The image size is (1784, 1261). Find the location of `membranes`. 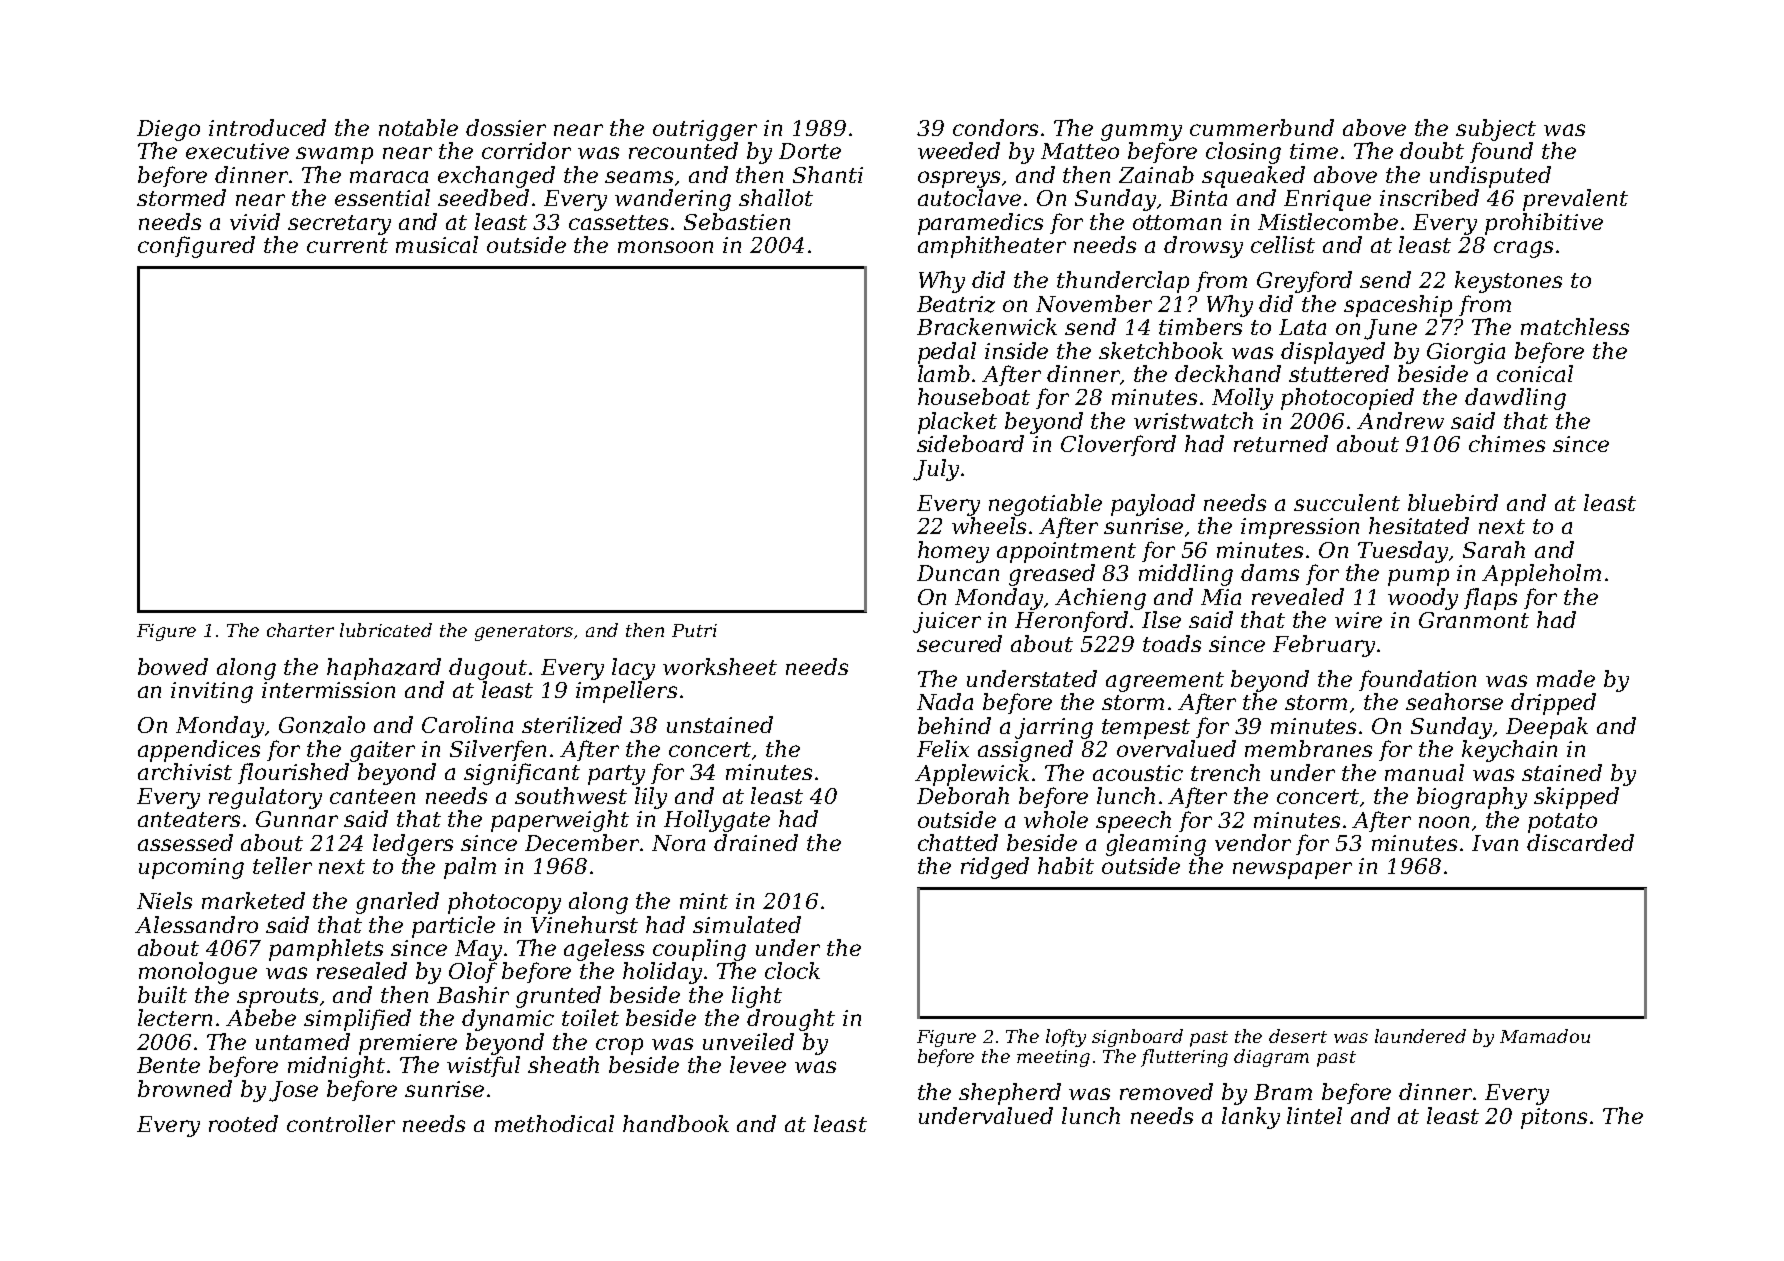

membranes is located at coordinates (1308, 748).
